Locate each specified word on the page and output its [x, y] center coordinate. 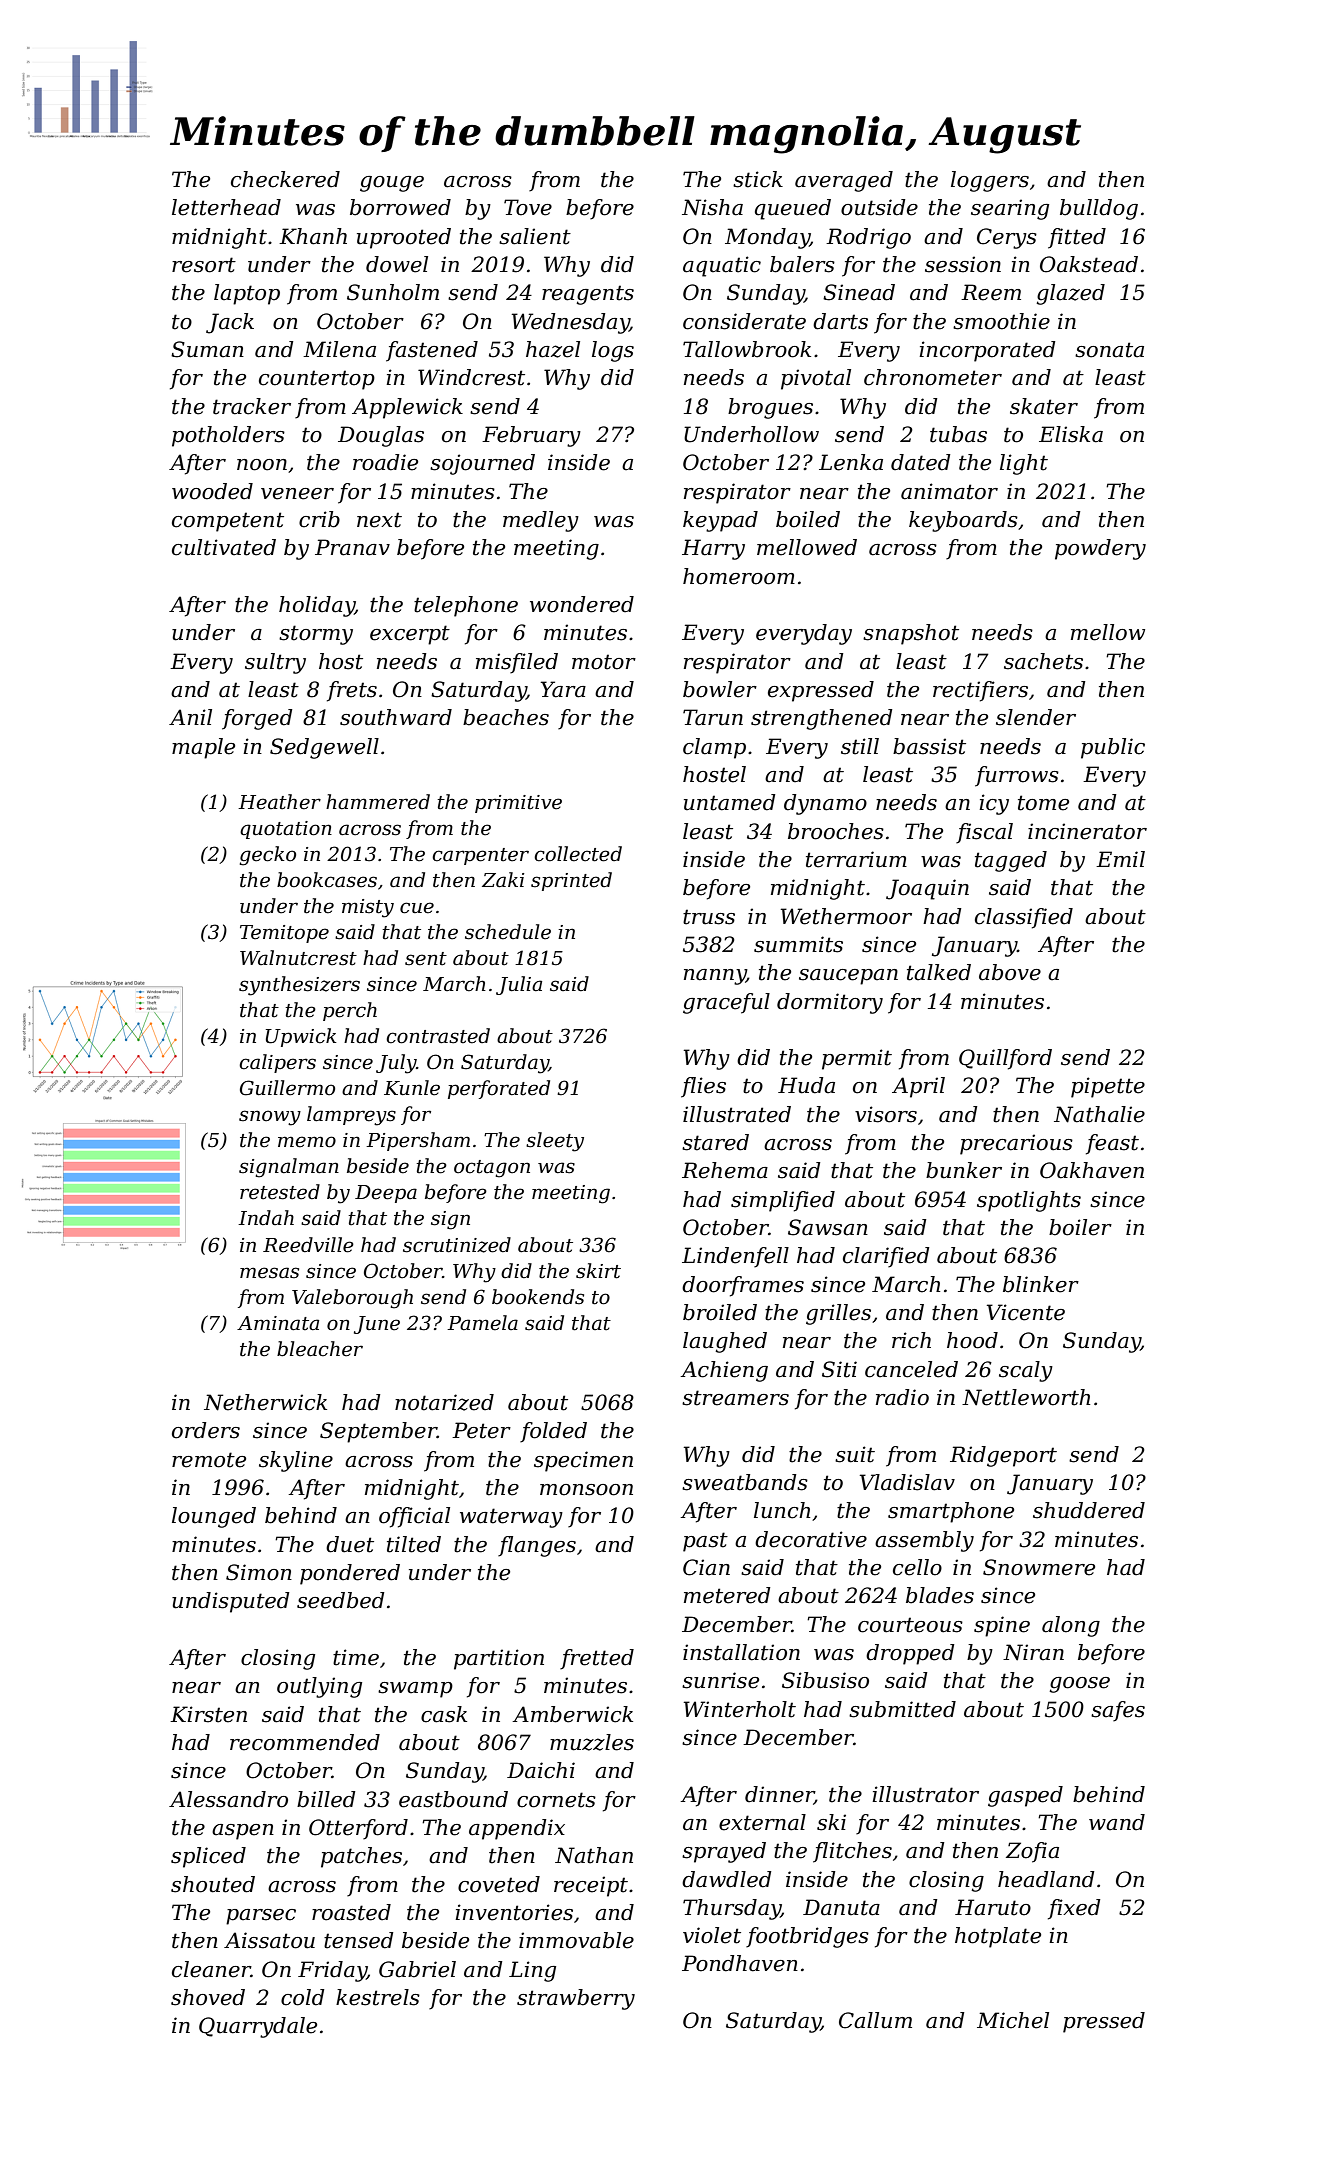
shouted [213, 1884]
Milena [339, 349]
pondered [350, 1574]
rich [911, 1340]
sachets [1043, 661]
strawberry [576, 1999]
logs [613, 351]
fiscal [984, 833]
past [705, 1542]
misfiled [517, 663]
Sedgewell [324, 748]
